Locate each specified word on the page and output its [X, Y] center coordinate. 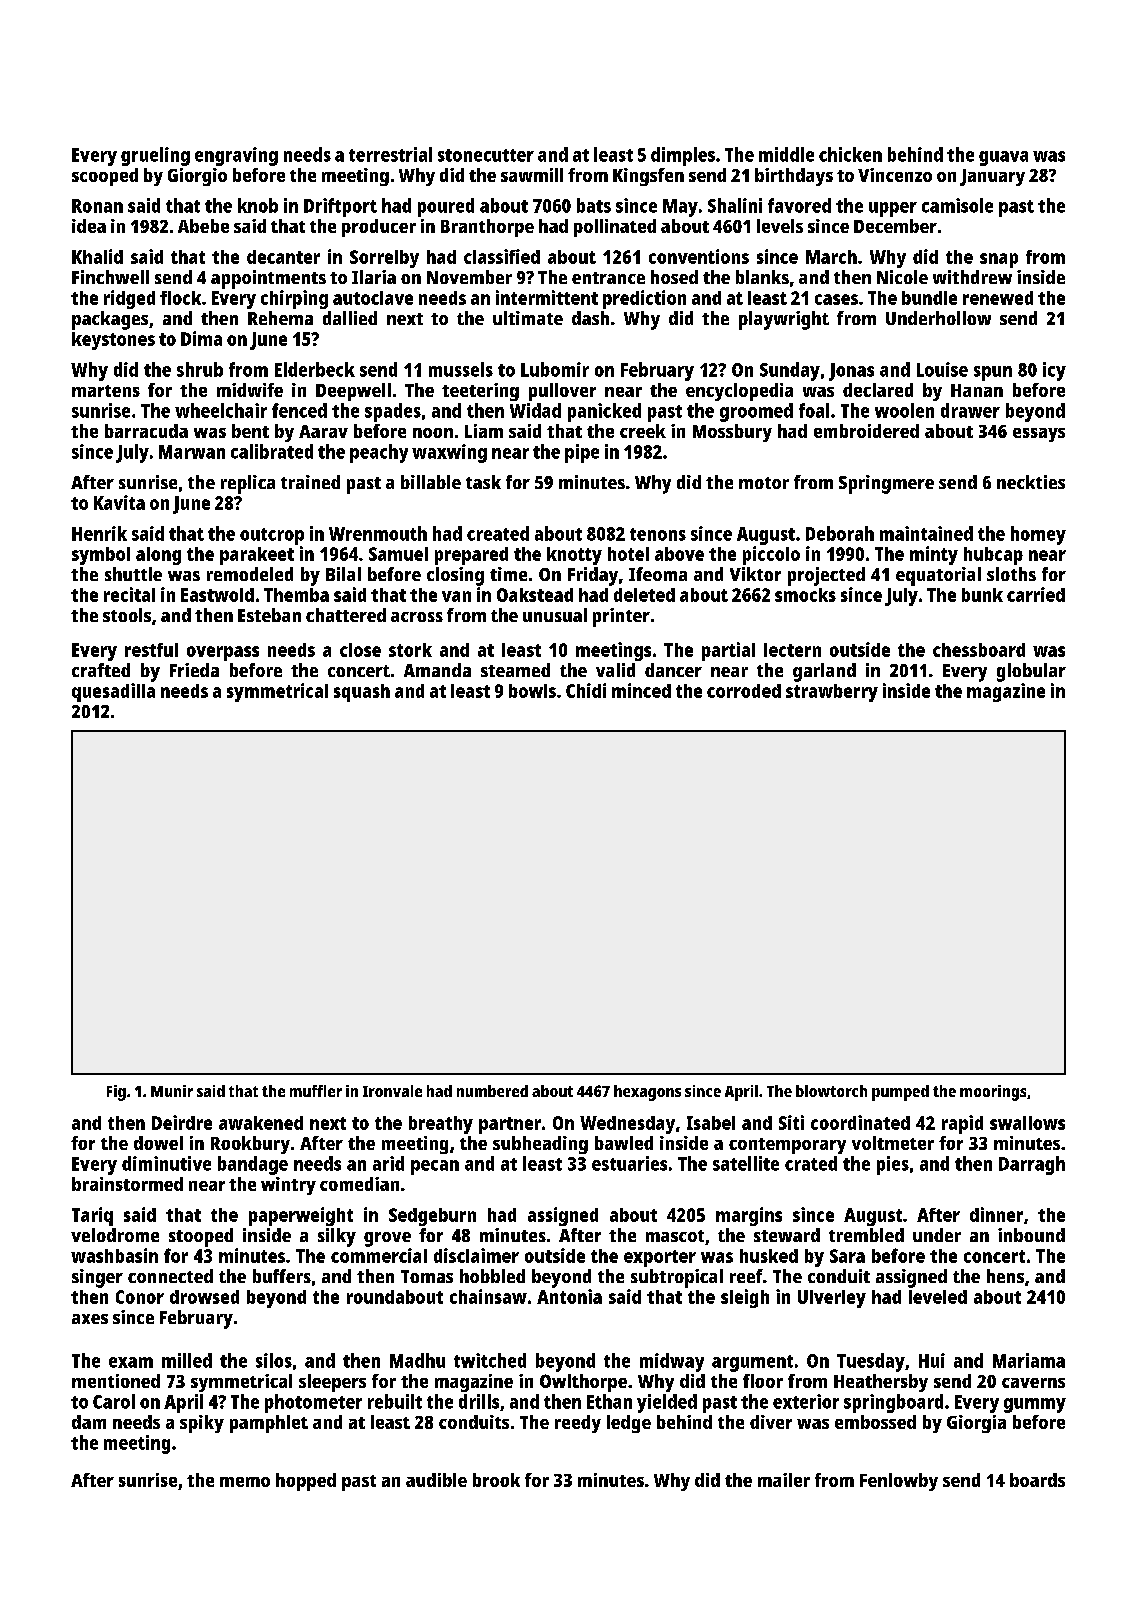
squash [362, 693]
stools [127, 615]
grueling [155, 156]
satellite [746, 1163]
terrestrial [390, 154]
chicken [850, 154]
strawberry [832, 693]
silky [337, 1237]
